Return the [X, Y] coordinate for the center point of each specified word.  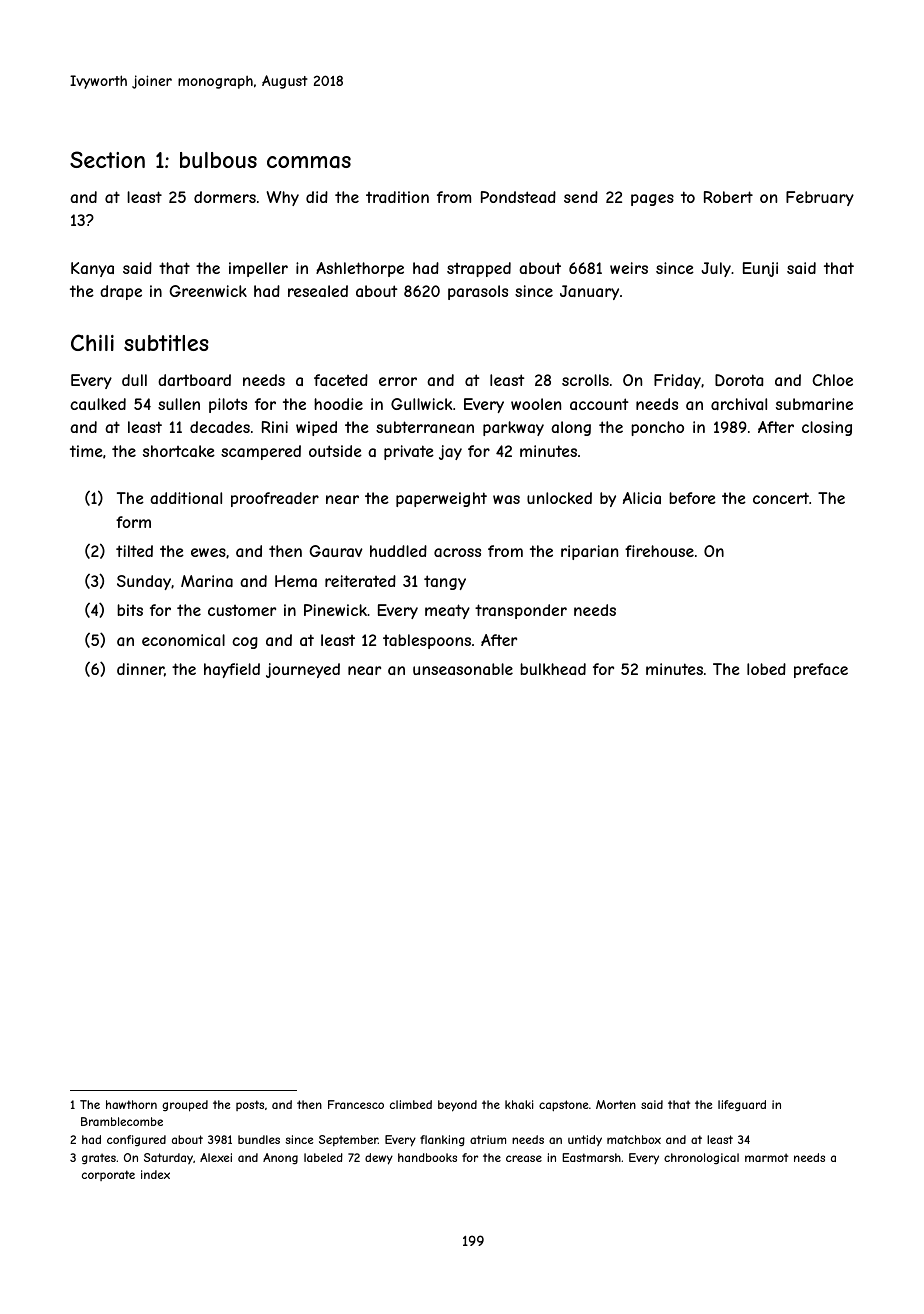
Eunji [760, 269]
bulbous [218, 160]
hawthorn [131, 1104]
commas [309, 162]
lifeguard [742, 1106]
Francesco [356, 1104]
